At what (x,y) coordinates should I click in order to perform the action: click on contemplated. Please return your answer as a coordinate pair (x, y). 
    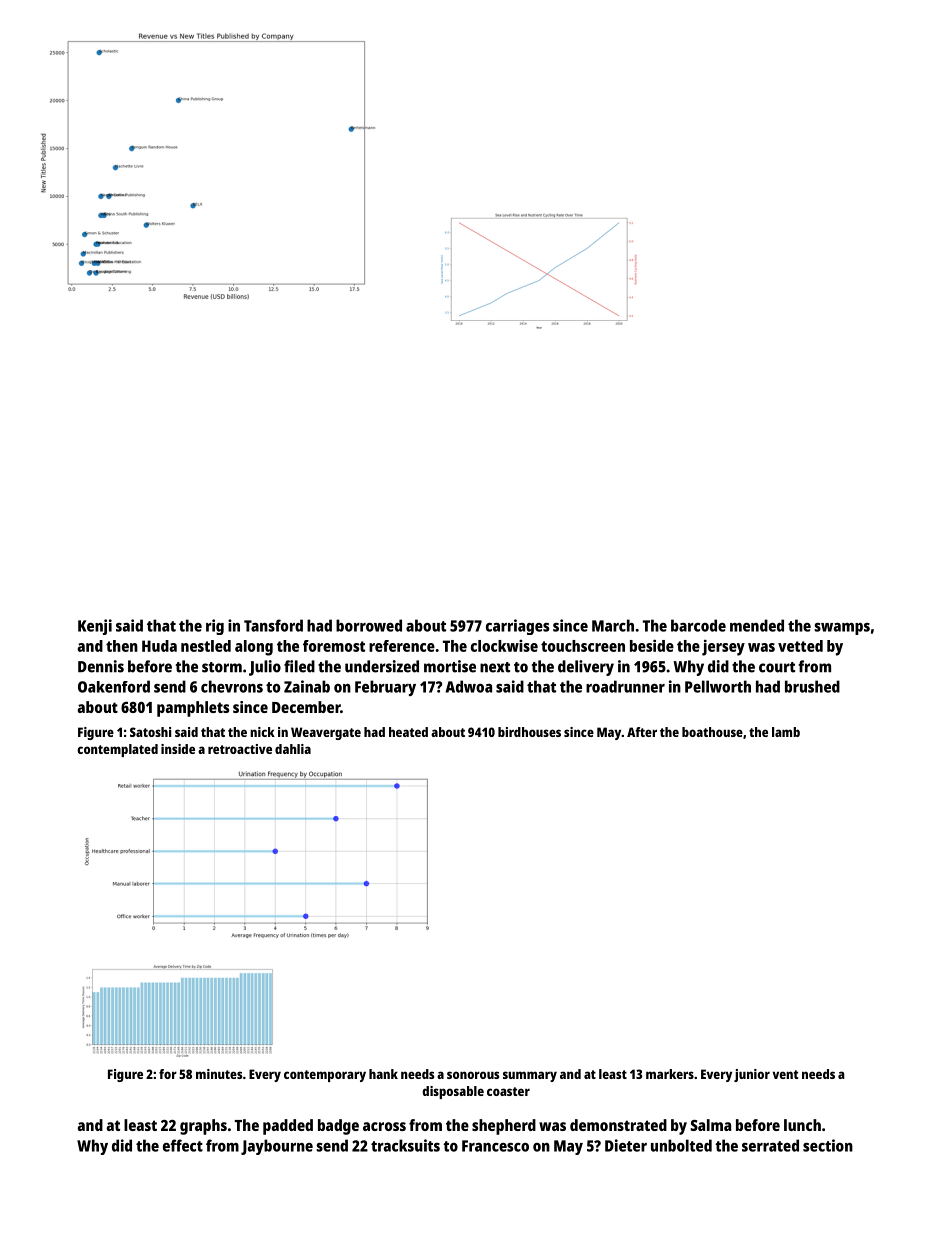
    Looking at the image, I should click on (117, 750).
